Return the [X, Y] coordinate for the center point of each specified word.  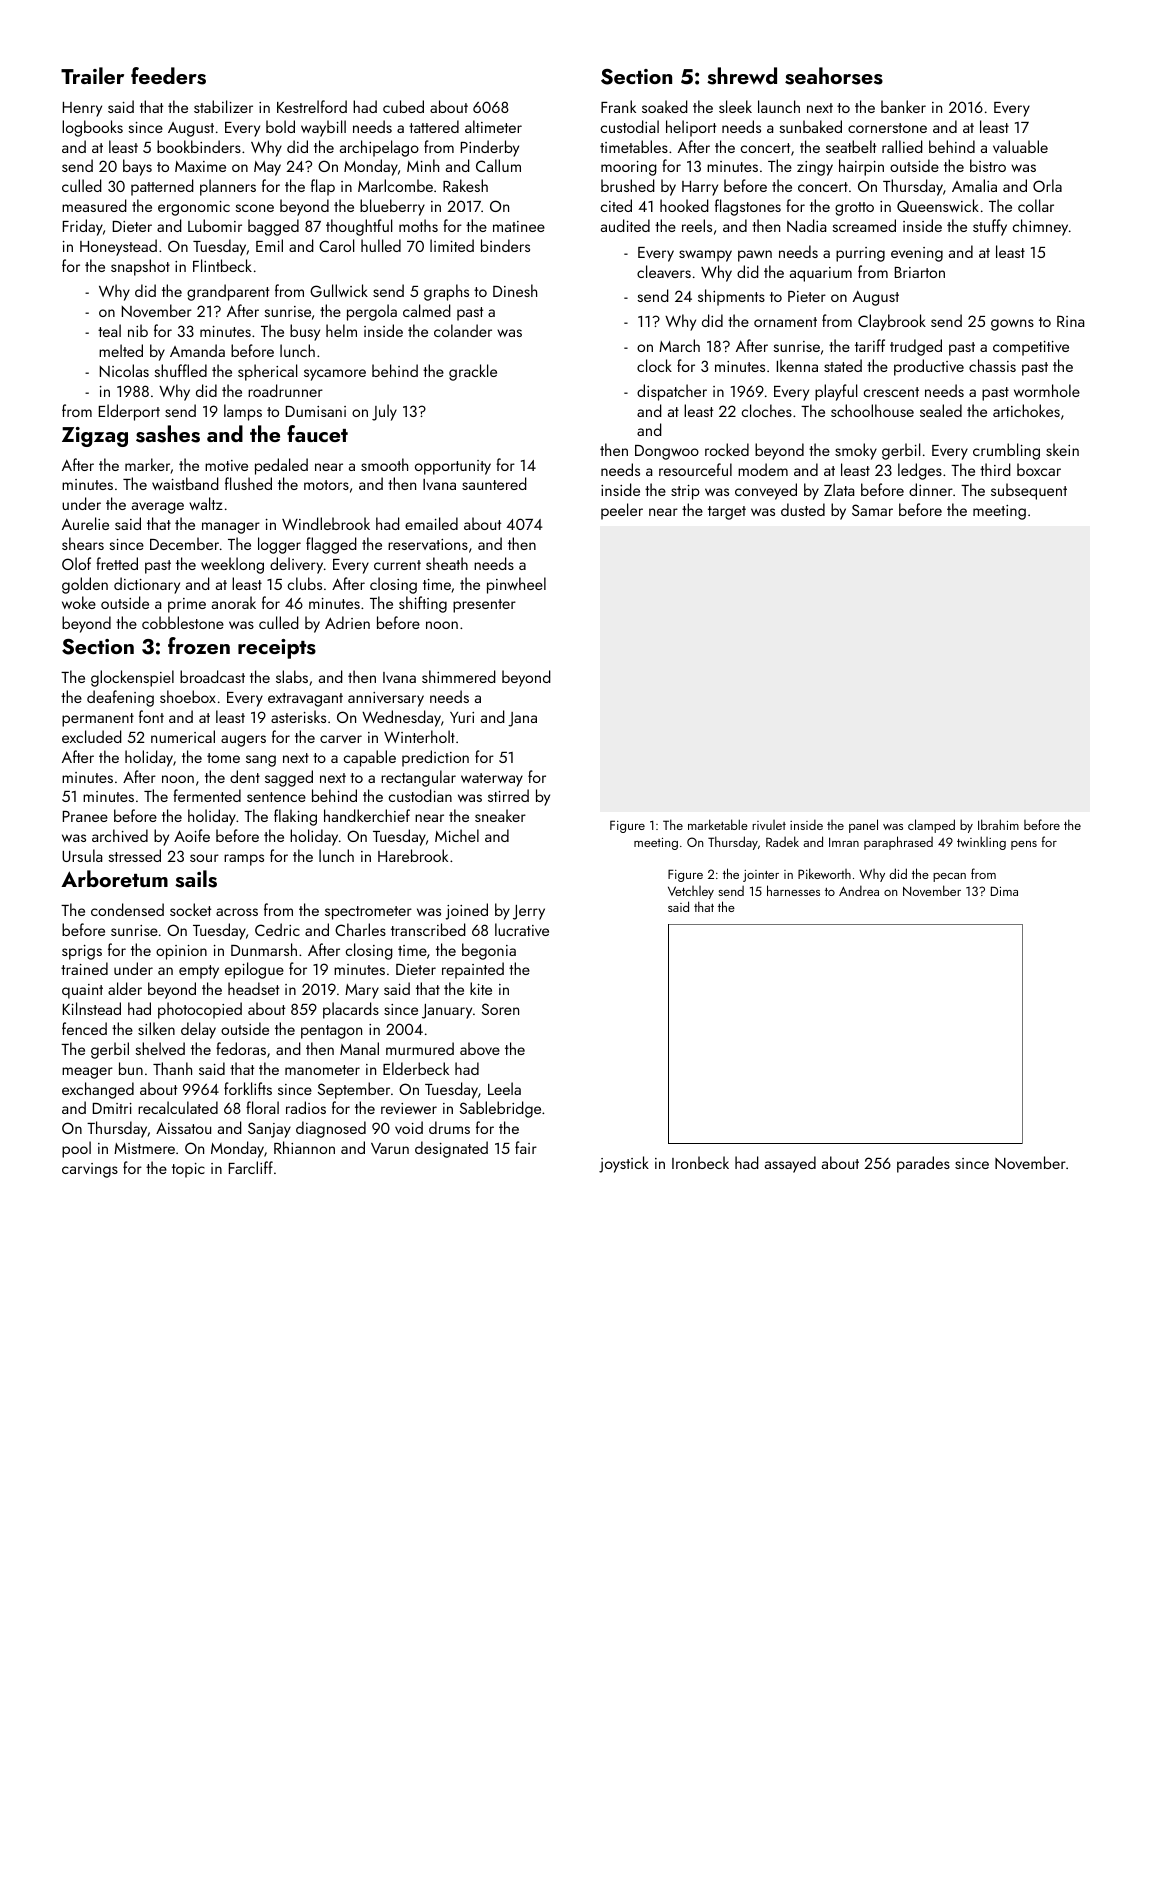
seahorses [834, 76]
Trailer [92, 75]
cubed [403, 106]
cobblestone [183, 622]
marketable [718, 824]
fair [526, 1147]
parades [923, 1164]
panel [863, 826]
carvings [90, 1170]
